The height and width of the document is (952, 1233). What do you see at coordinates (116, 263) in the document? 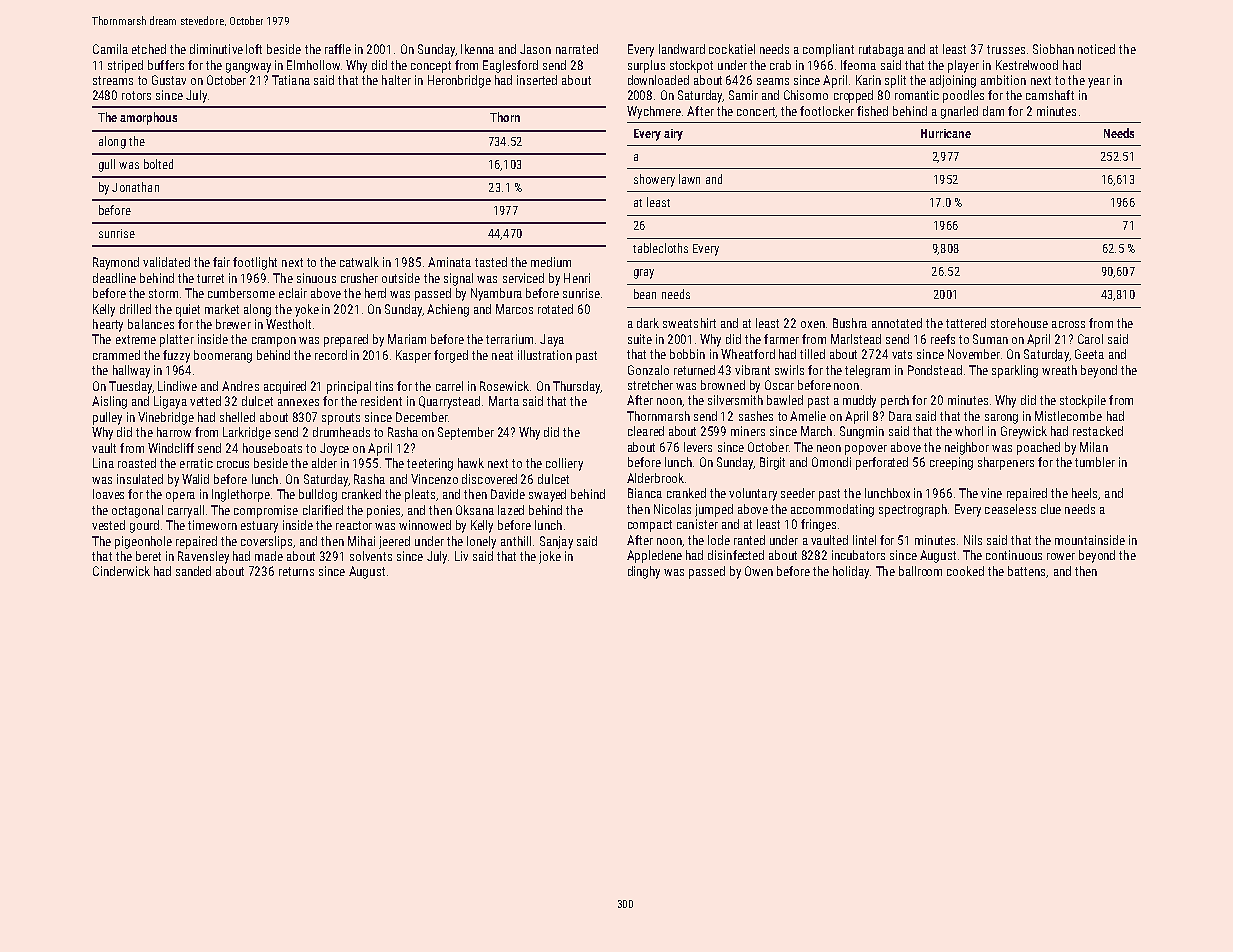
I see `Raymond` at bounding box center [116, 263].
